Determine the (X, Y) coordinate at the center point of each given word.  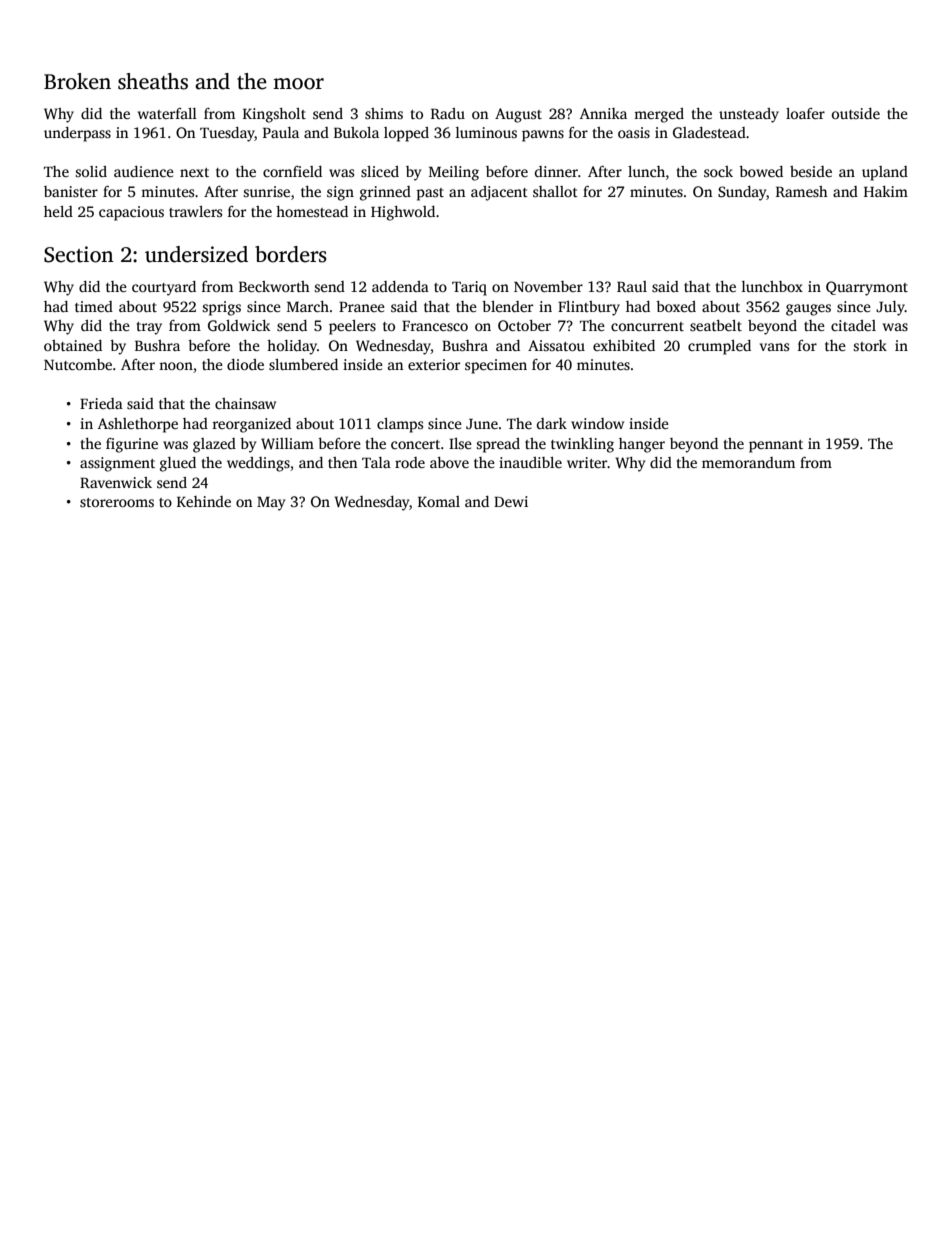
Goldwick (239, 325)
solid (91, 171)
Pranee (362, 307)
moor (298, 84)
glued (178, 464)
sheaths (153, 81)
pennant (776, 446)
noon (176, 366)
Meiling (454, 173)
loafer (805, 113)
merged (659, 115)
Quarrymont (867, 288)
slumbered (303, 364)
